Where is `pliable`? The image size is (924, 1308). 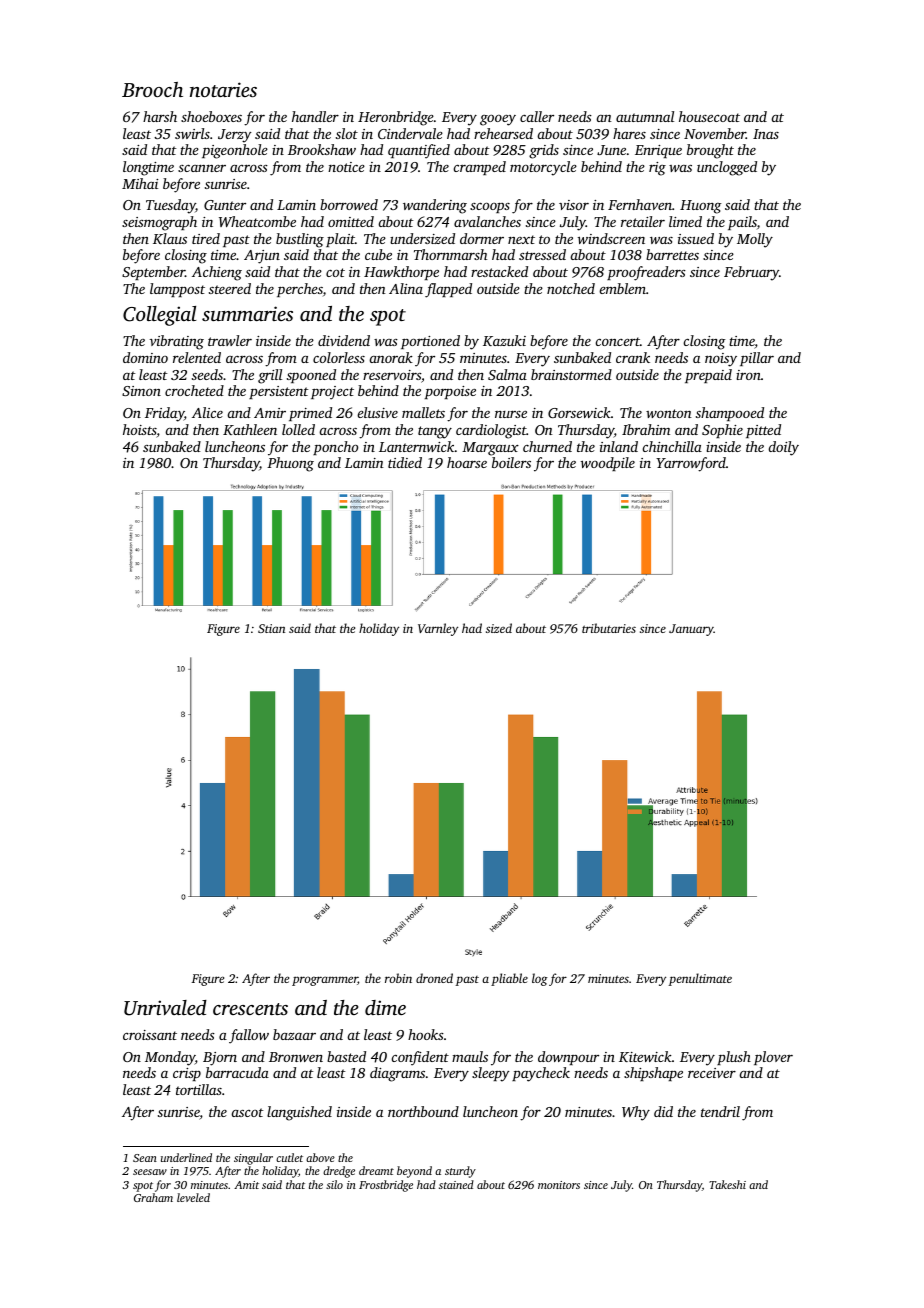
pliable is located at coordinates (509, 979).
